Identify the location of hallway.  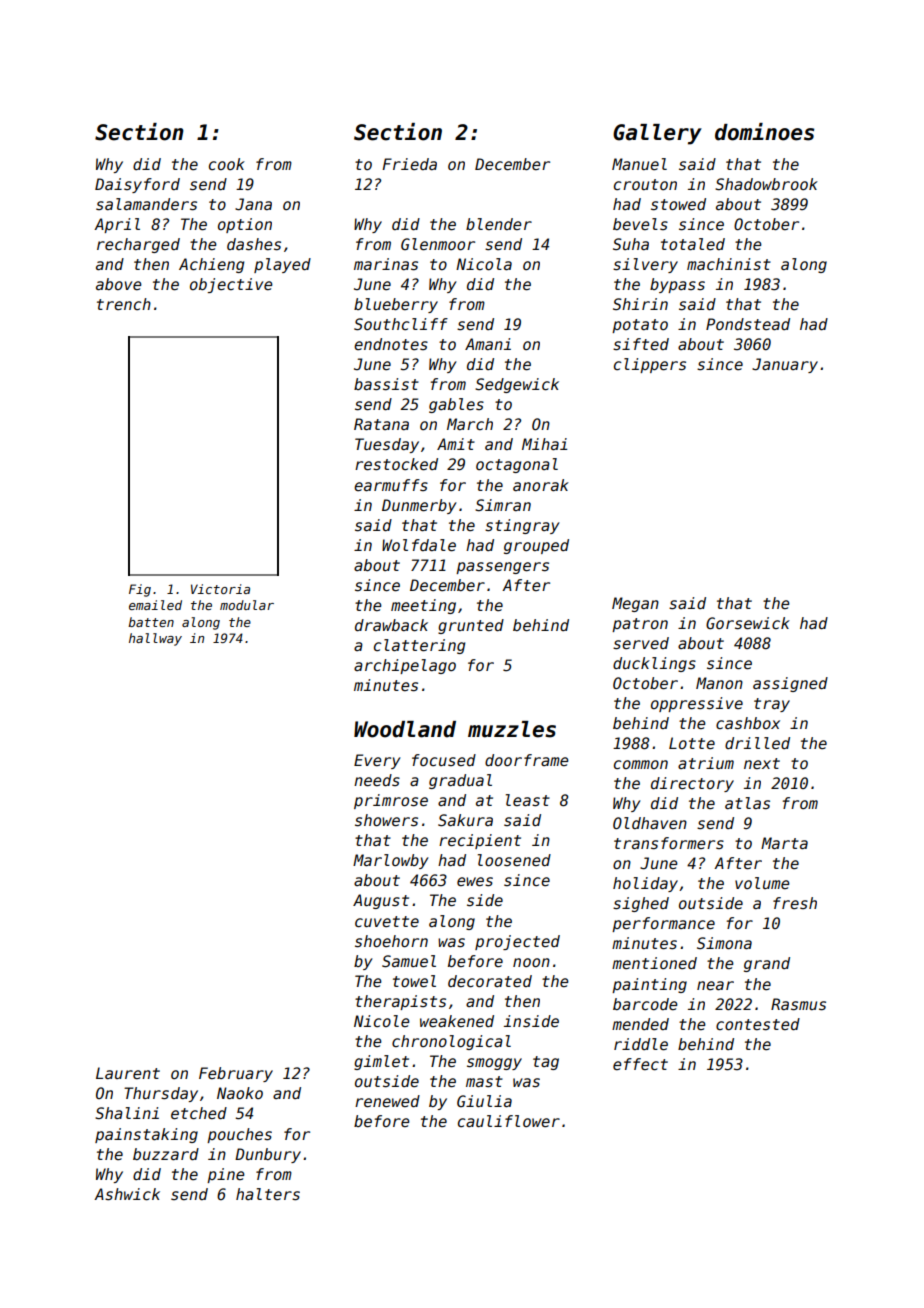
(155, 639).
